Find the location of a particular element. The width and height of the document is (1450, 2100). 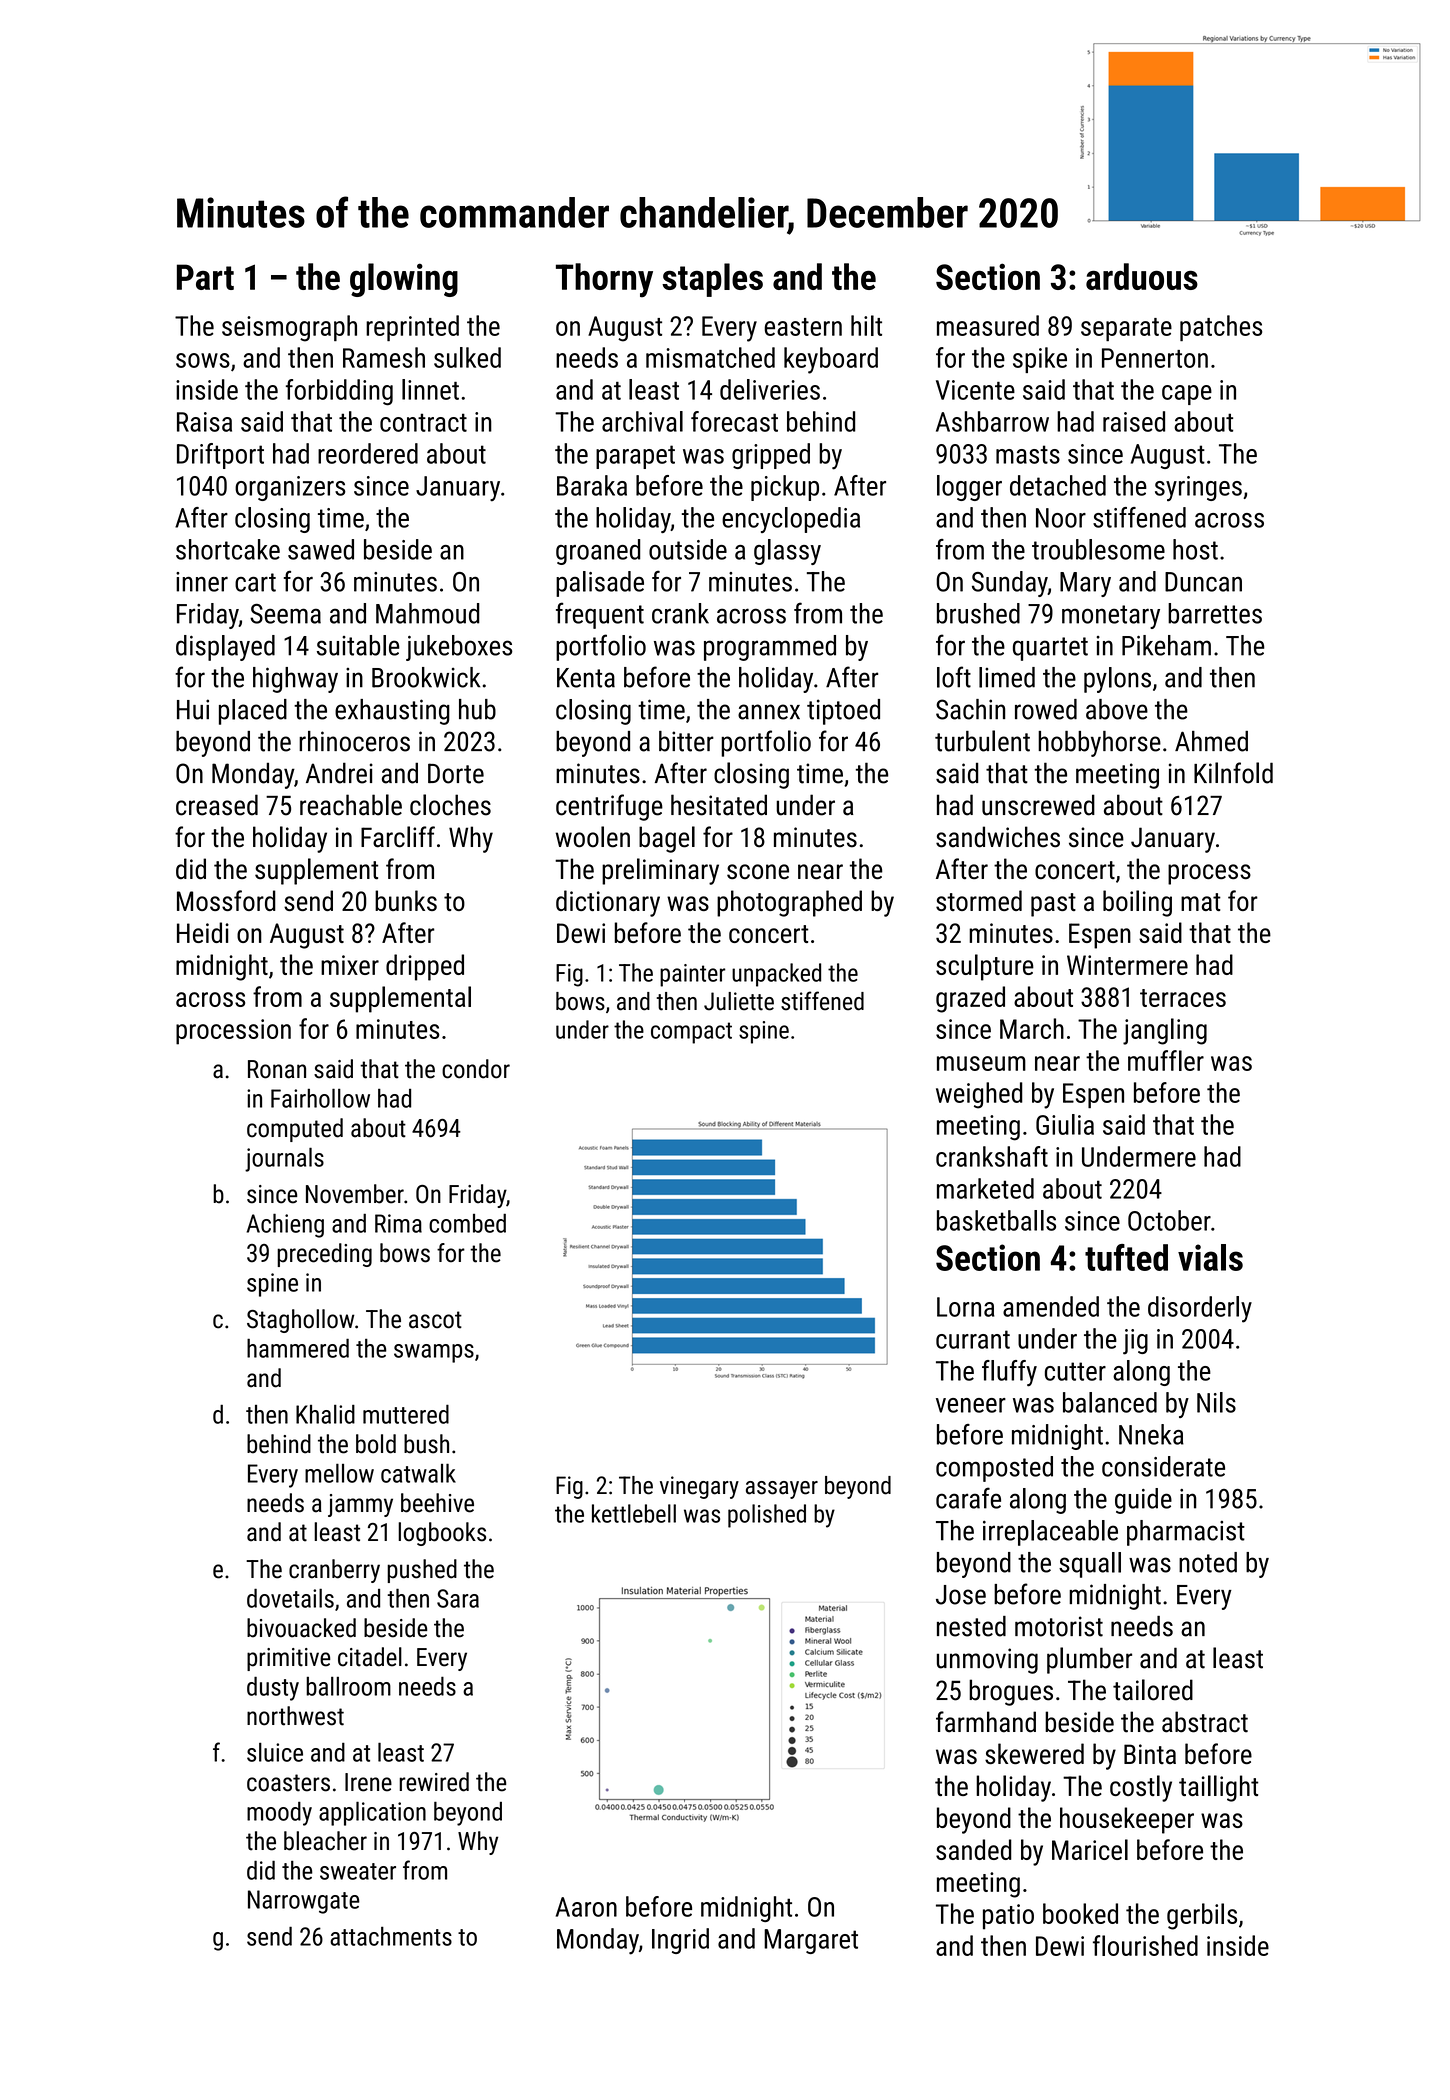

logger is located at coordinates (969, 488).
